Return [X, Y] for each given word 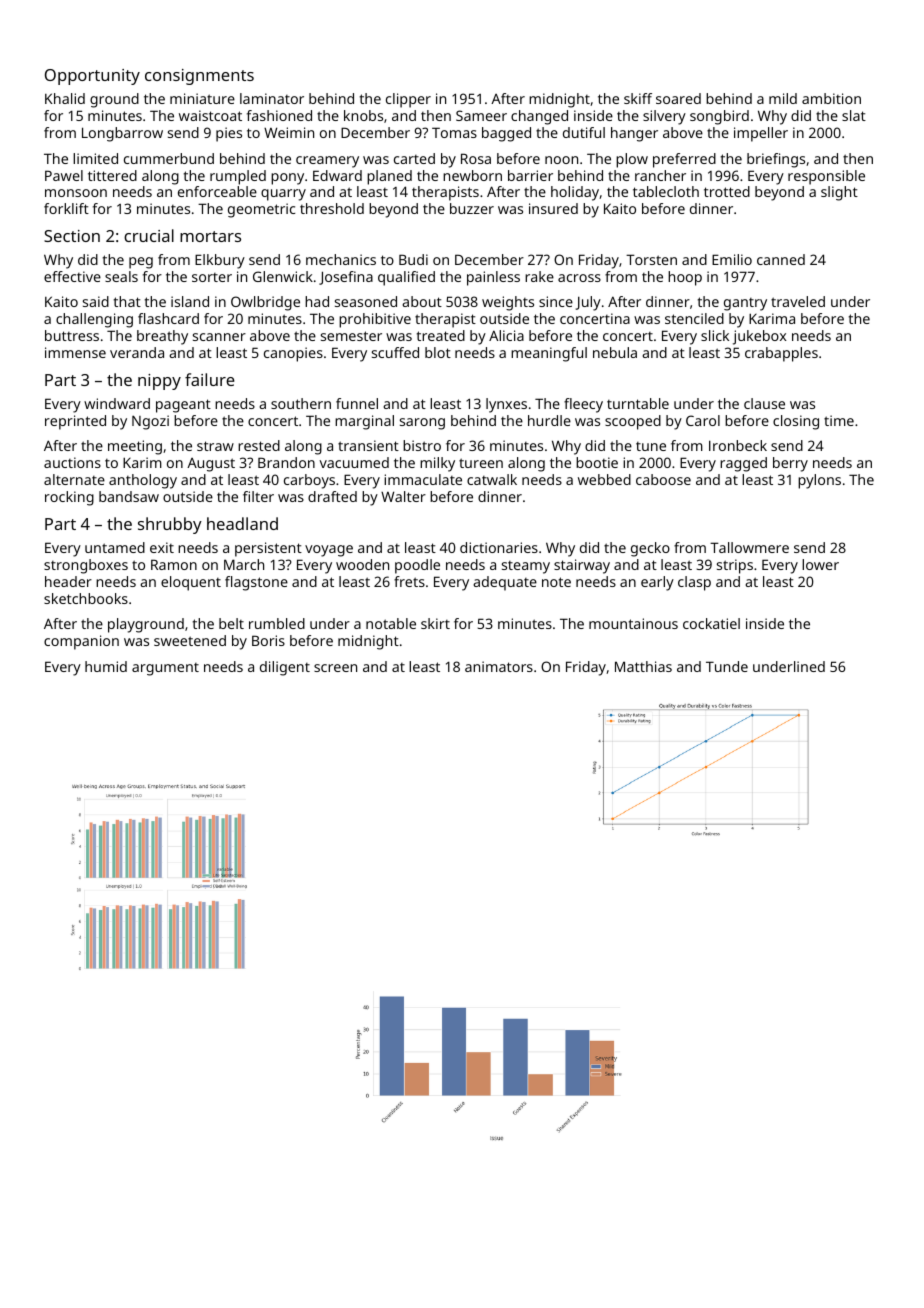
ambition [831, 98]
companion [81, 642]
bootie [597, 462]
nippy [159, 382]
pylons [819, 481]
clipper [408, 100]
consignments [199, 77]
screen [335, 668]
